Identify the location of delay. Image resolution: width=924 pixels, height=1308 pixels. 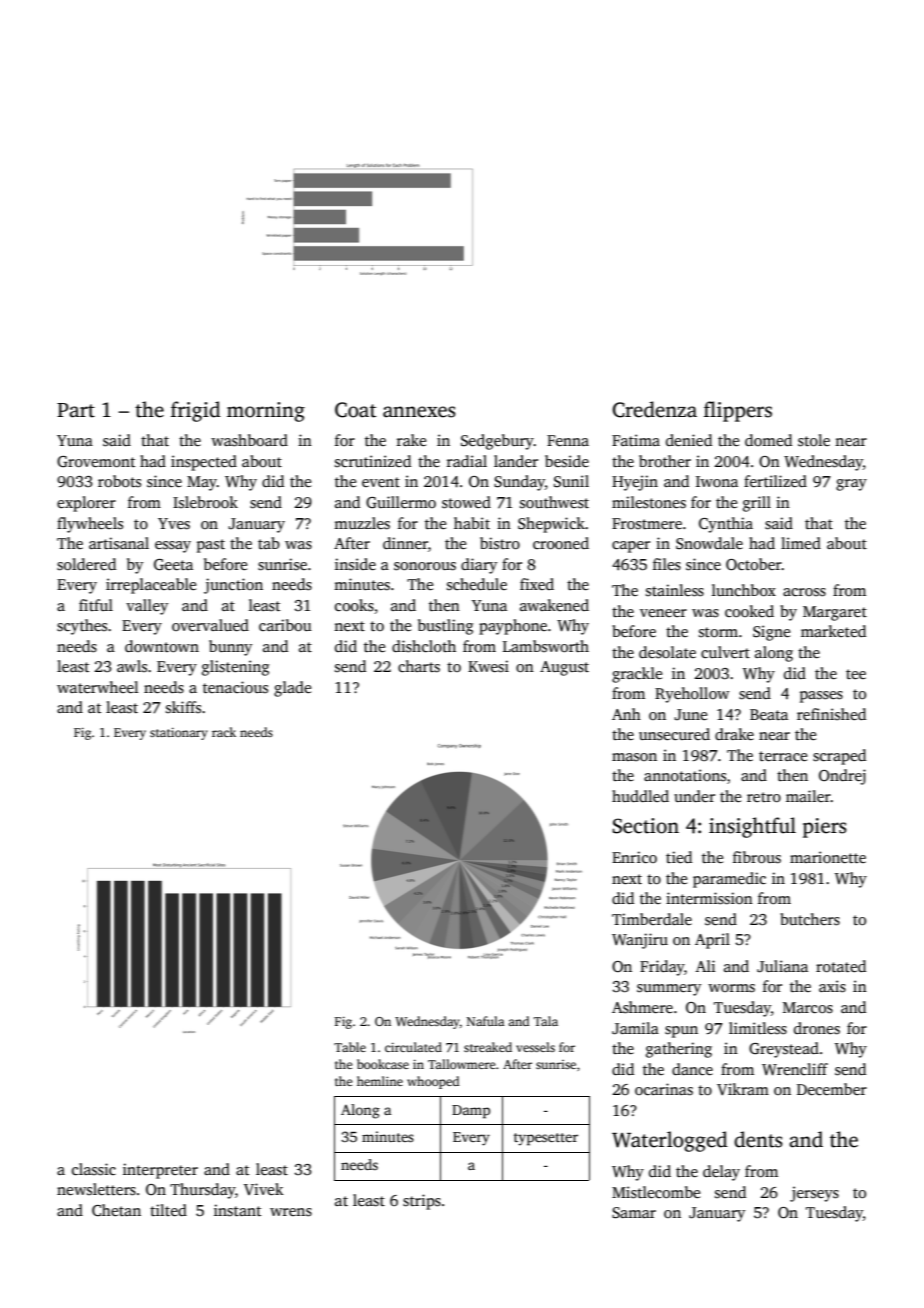
(721, 1173).
